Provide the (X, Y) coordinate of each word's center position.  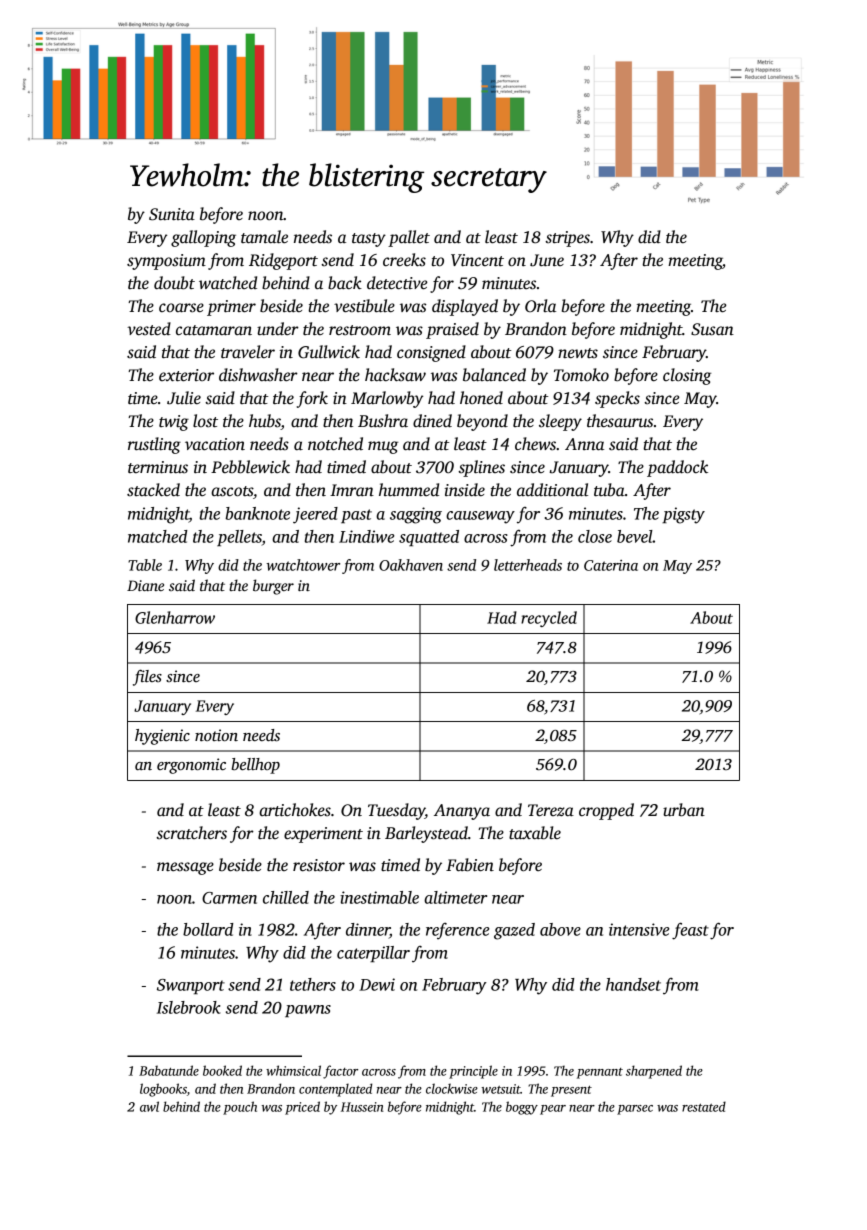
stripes (567, 239)
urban (684, 810)
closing (687, 376)
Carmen (229, 898)
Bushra (383, 421)
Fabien (470, 865)
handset (633, 984)
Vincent (477, 260)
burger (273, 587)
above (560, 929)
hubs (265, 422)
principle (473, 1072)
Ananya (462, 812)
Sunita (172, 214)
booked (222, 1070)
